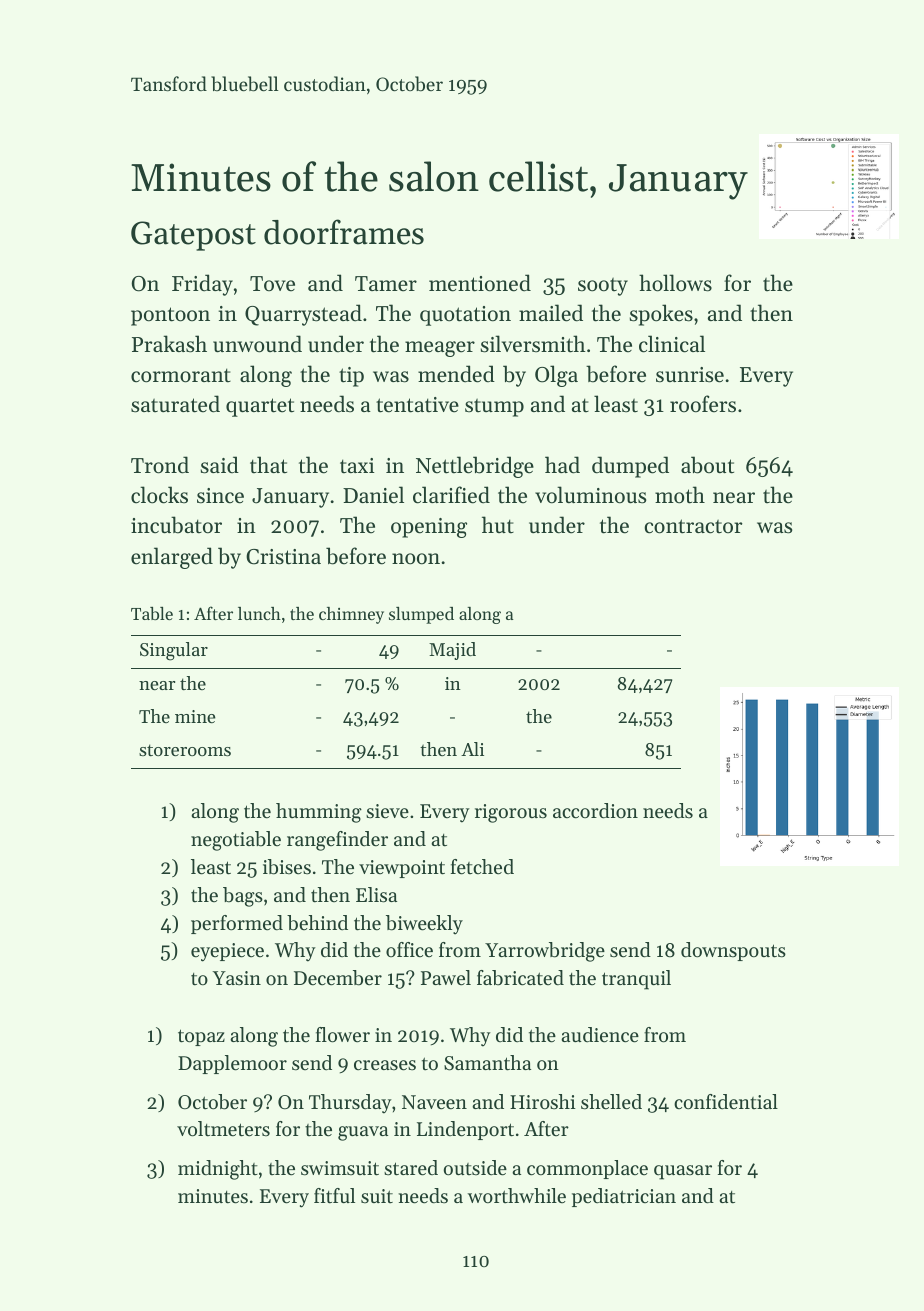  I want to click on midnight, so click(218, 1170).
